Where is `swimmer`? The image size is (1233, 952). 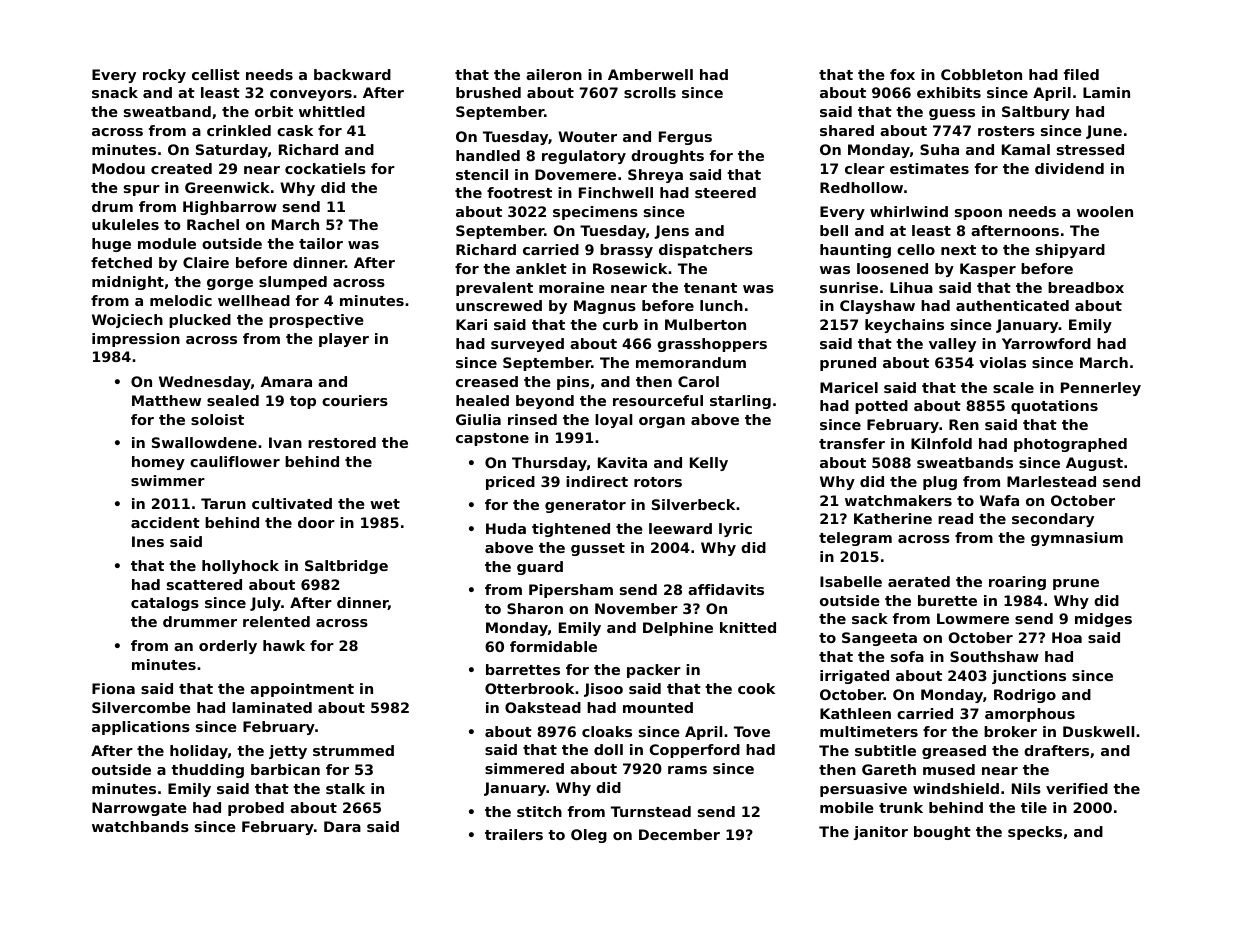 swimmer is located at coordinates (168, 480).
